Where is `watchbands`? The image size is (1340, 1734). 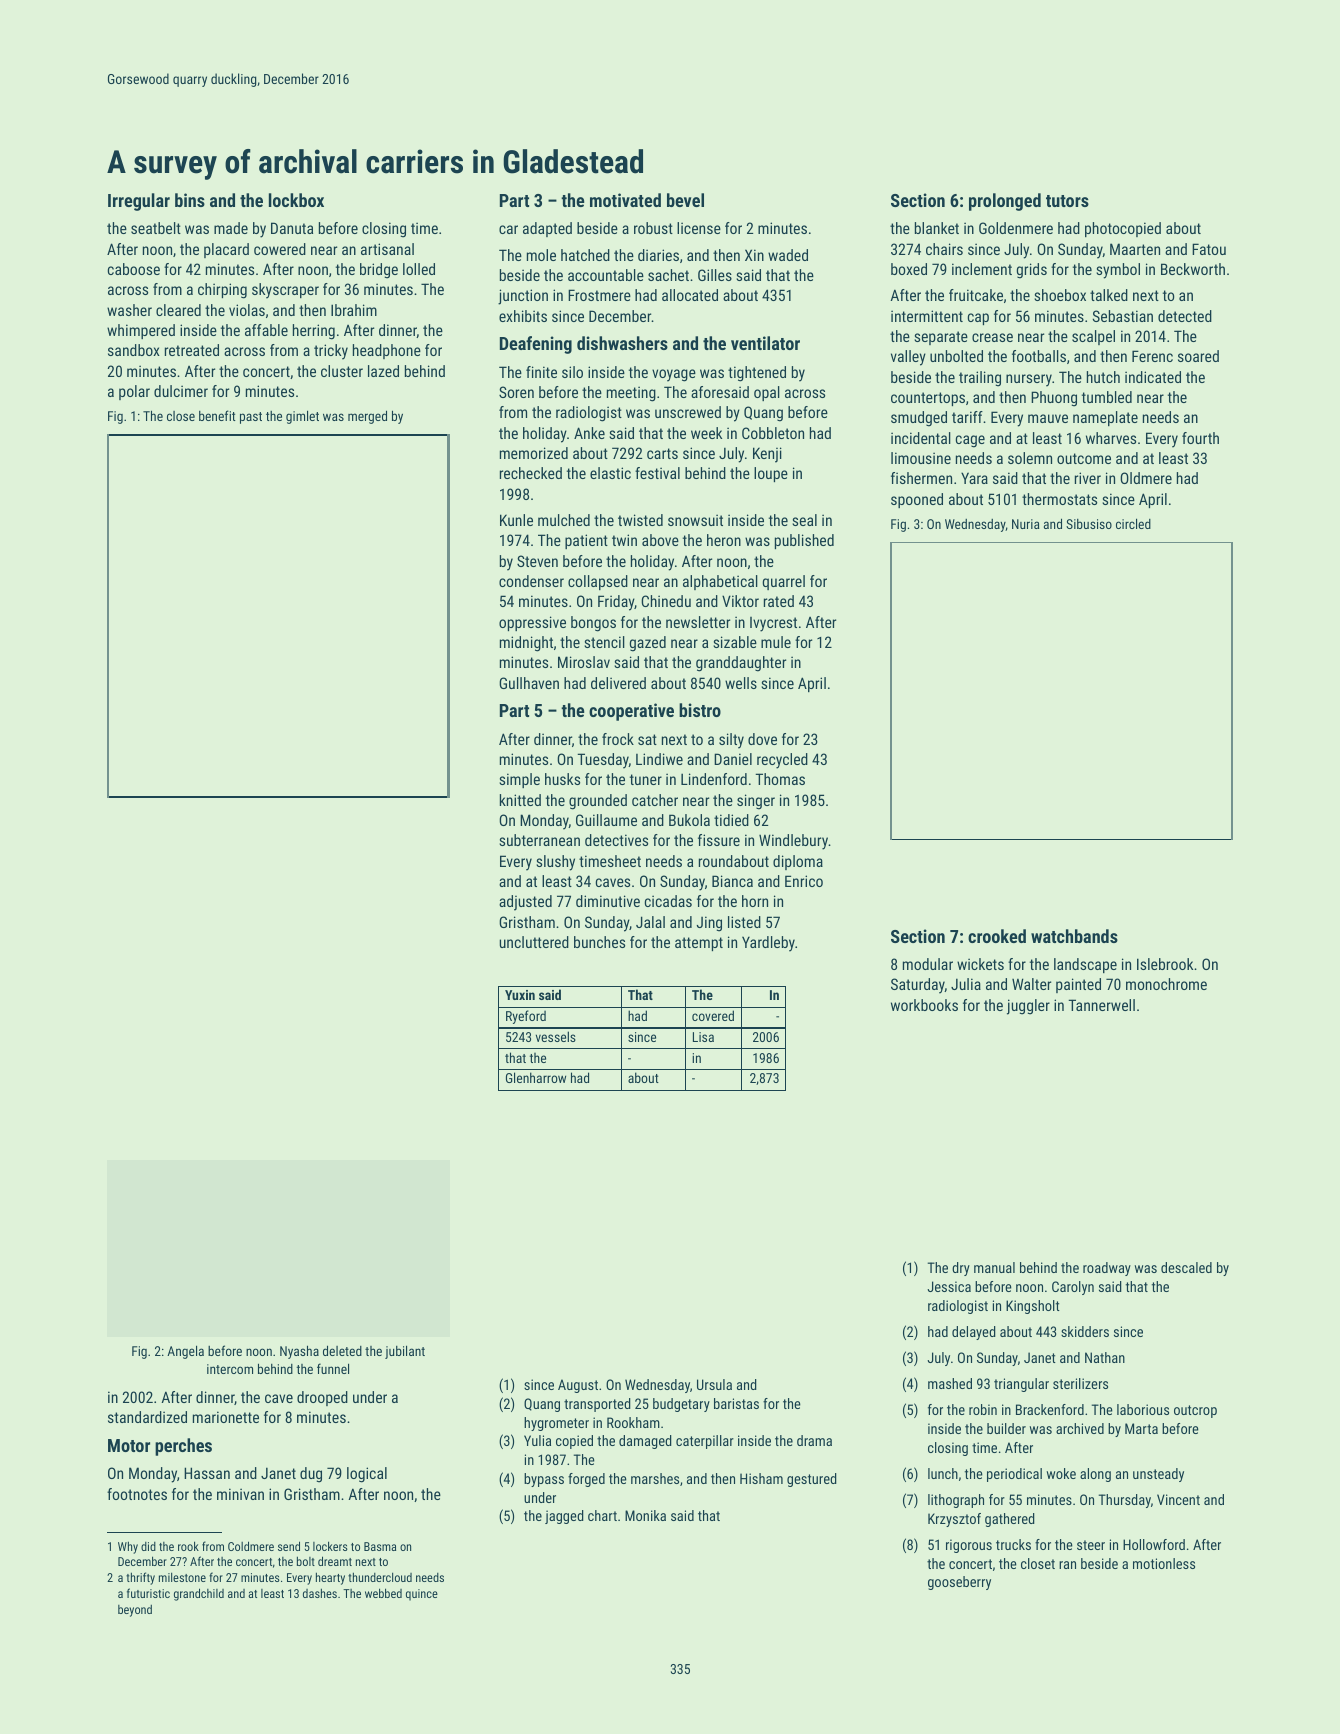 watchbands is located at coordinates (1074, 936).
